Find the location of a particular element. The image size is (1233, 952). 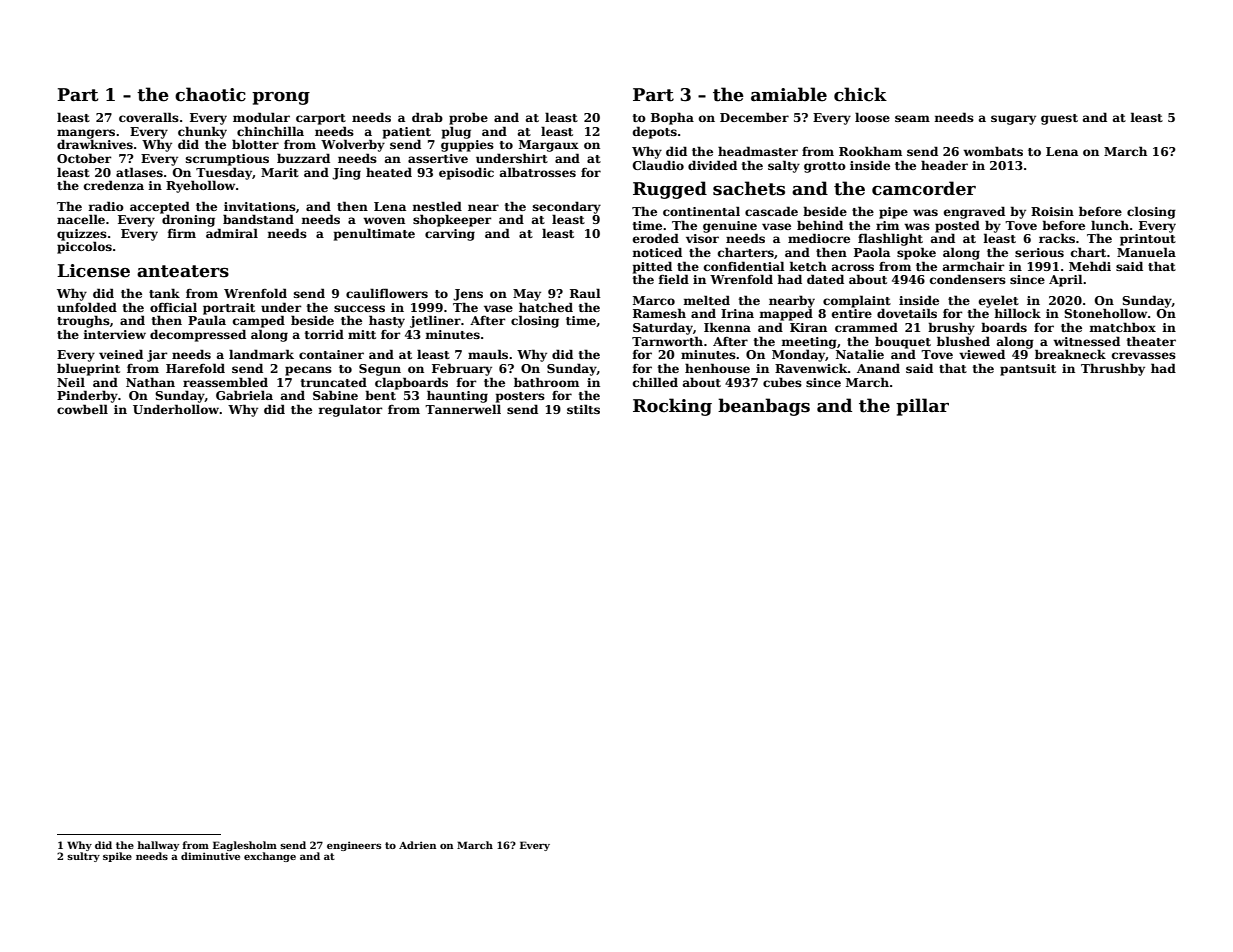

Tarnworth is located at coordinates (667, 341).
